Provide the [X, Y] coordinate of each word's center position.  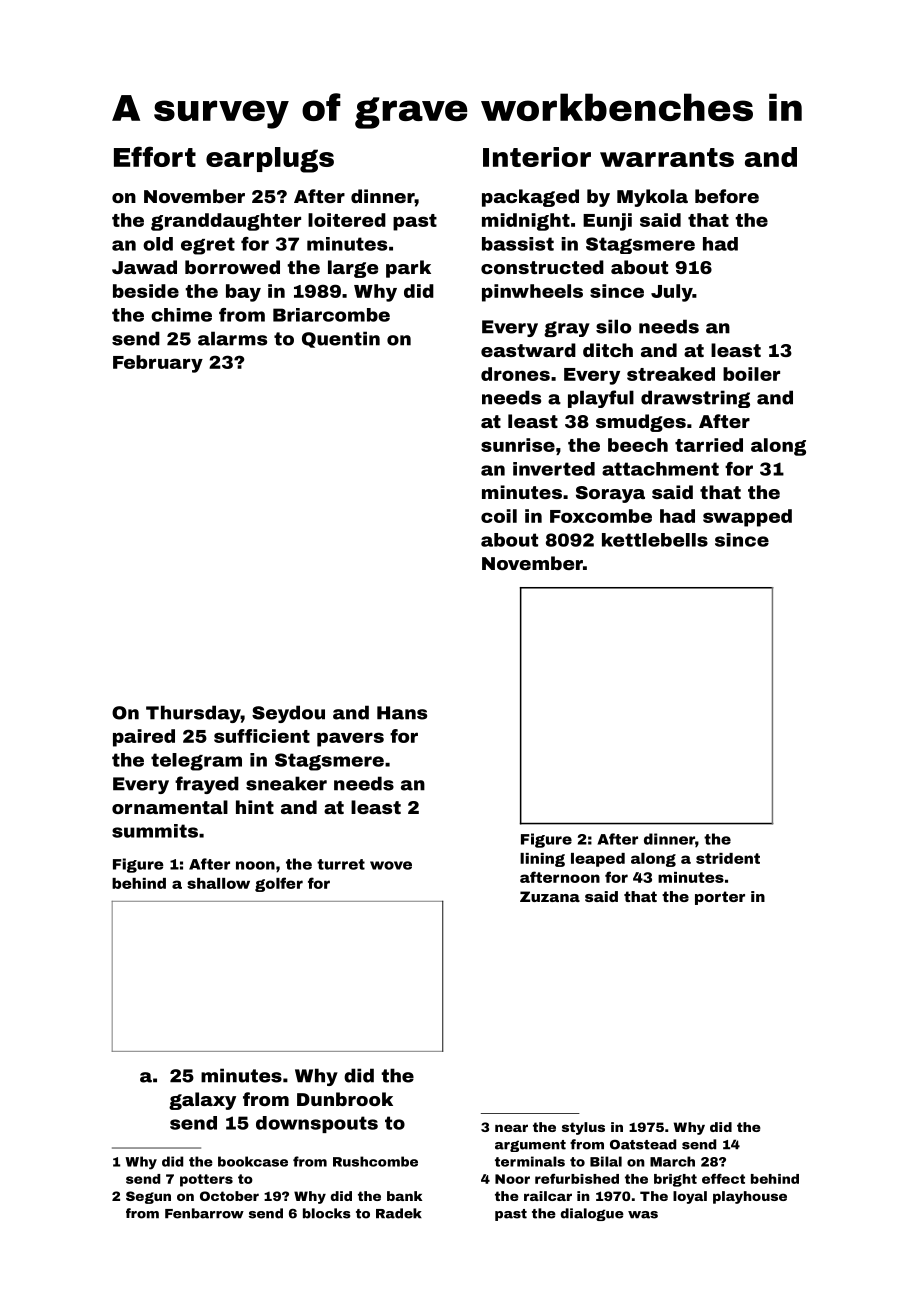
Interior [537, 157]
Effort [155, 156]
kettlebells [655, 540]
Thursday [193, 714]
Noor [512, 1179]
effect [723, 1178]
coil [499, 516]
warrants [667, 157]
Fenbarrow [204, 1213]
